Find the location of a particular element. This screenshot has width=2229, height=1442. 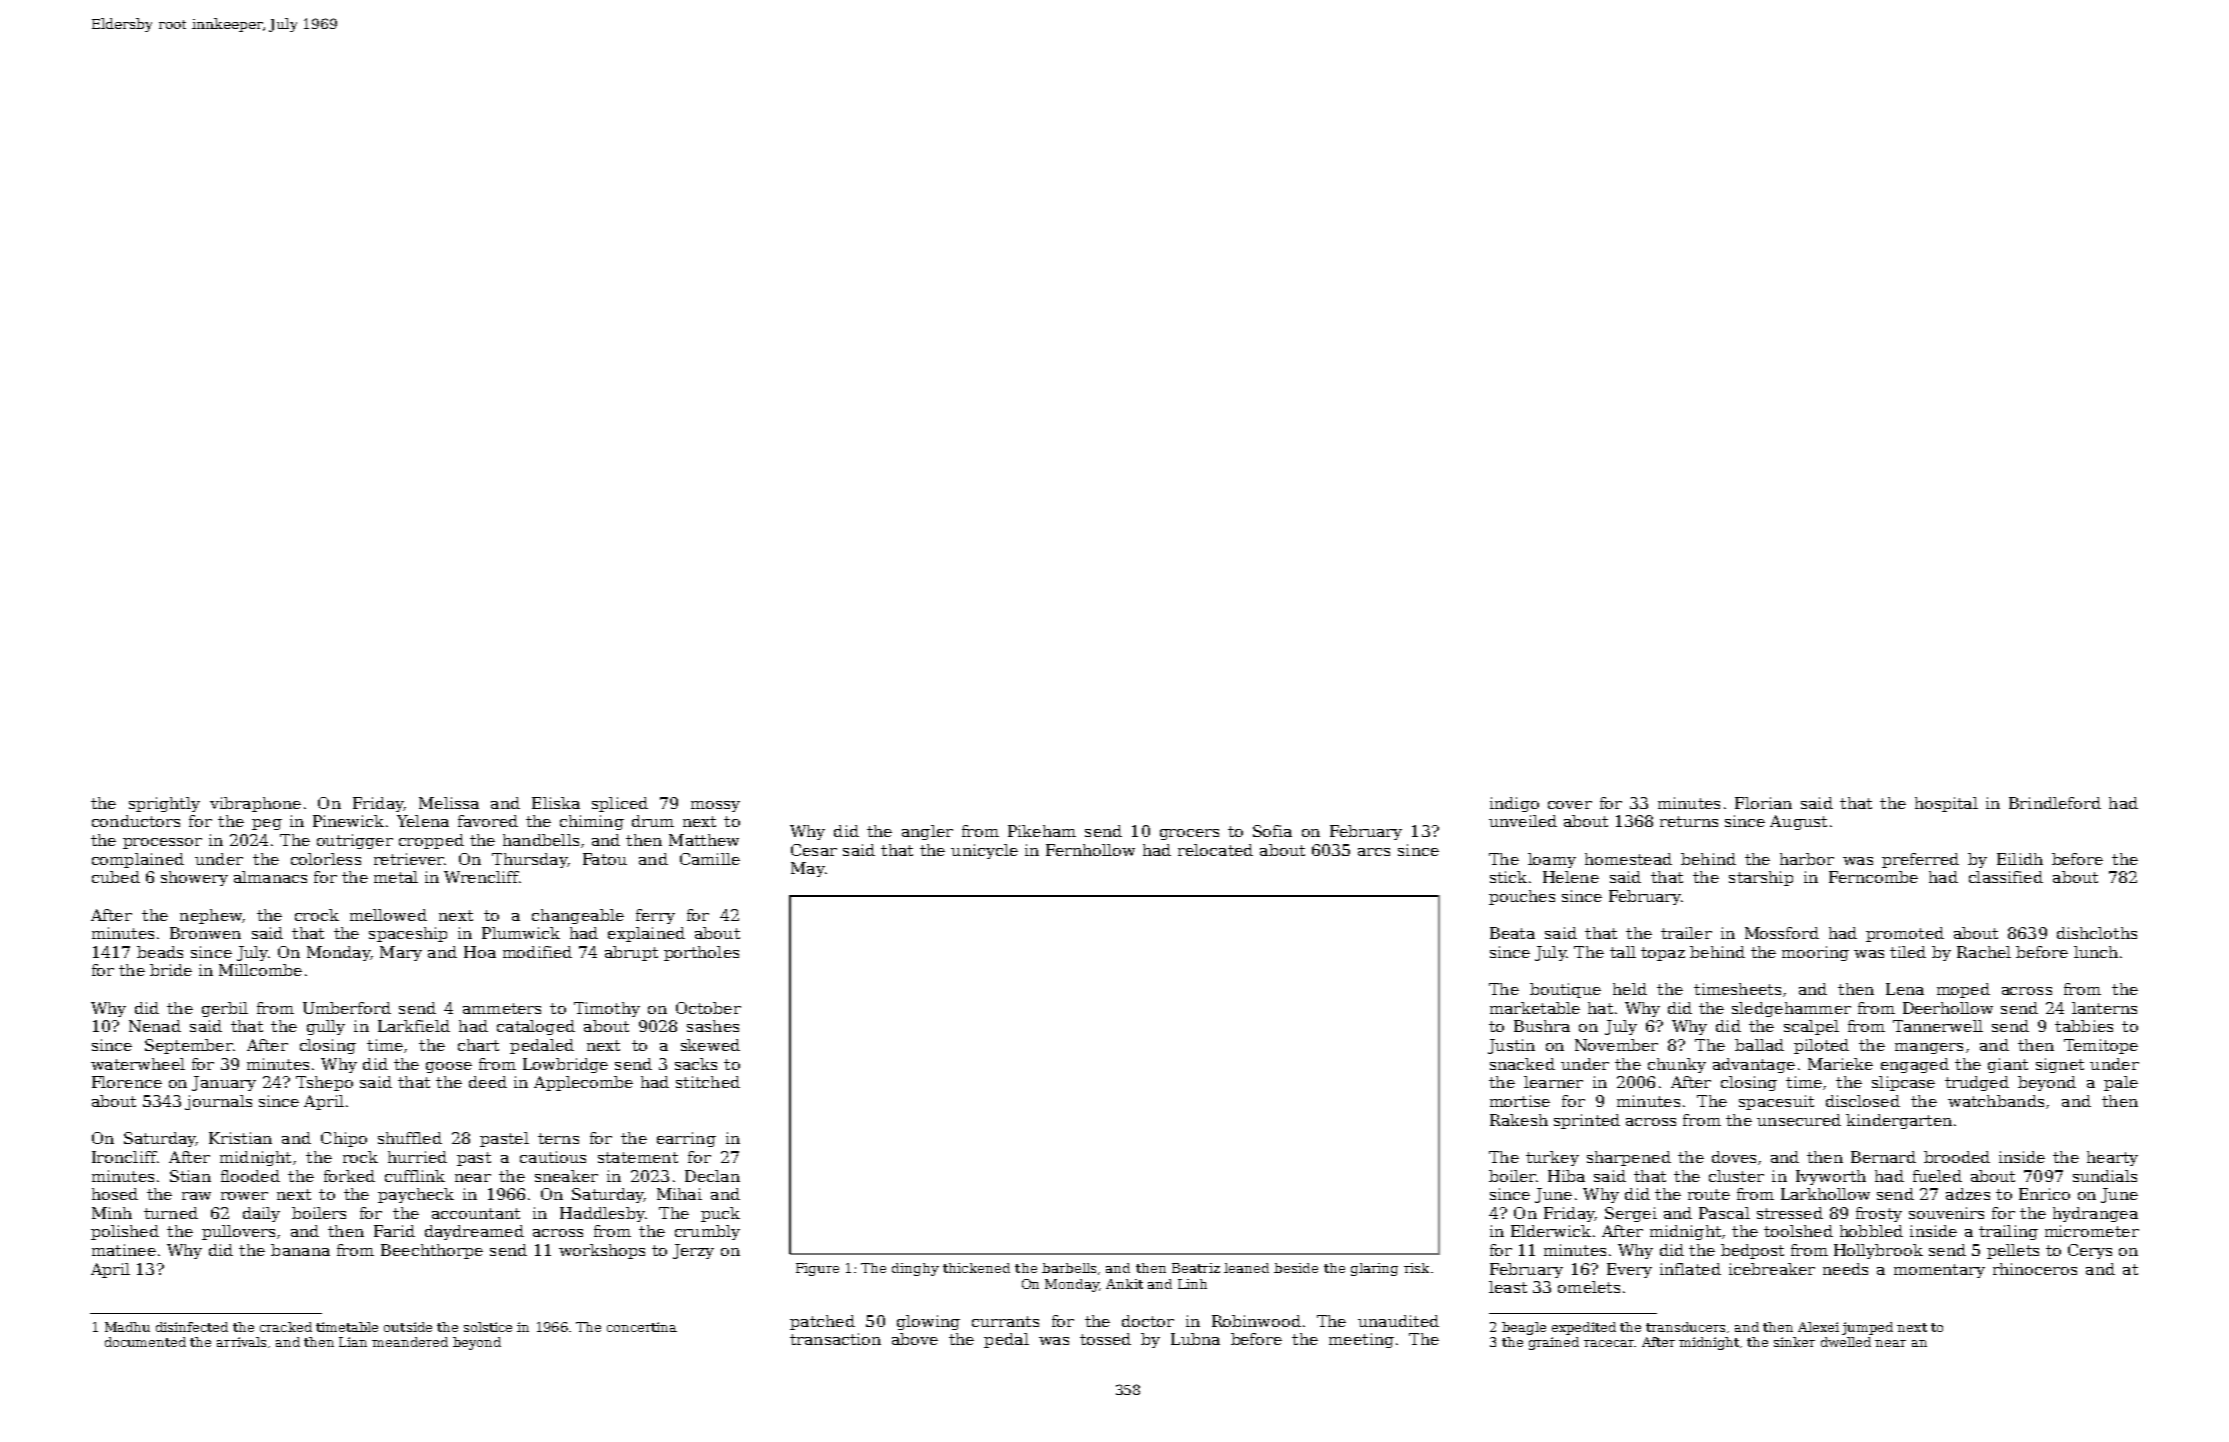

Sofia is located at coordinates (1272, 831).
